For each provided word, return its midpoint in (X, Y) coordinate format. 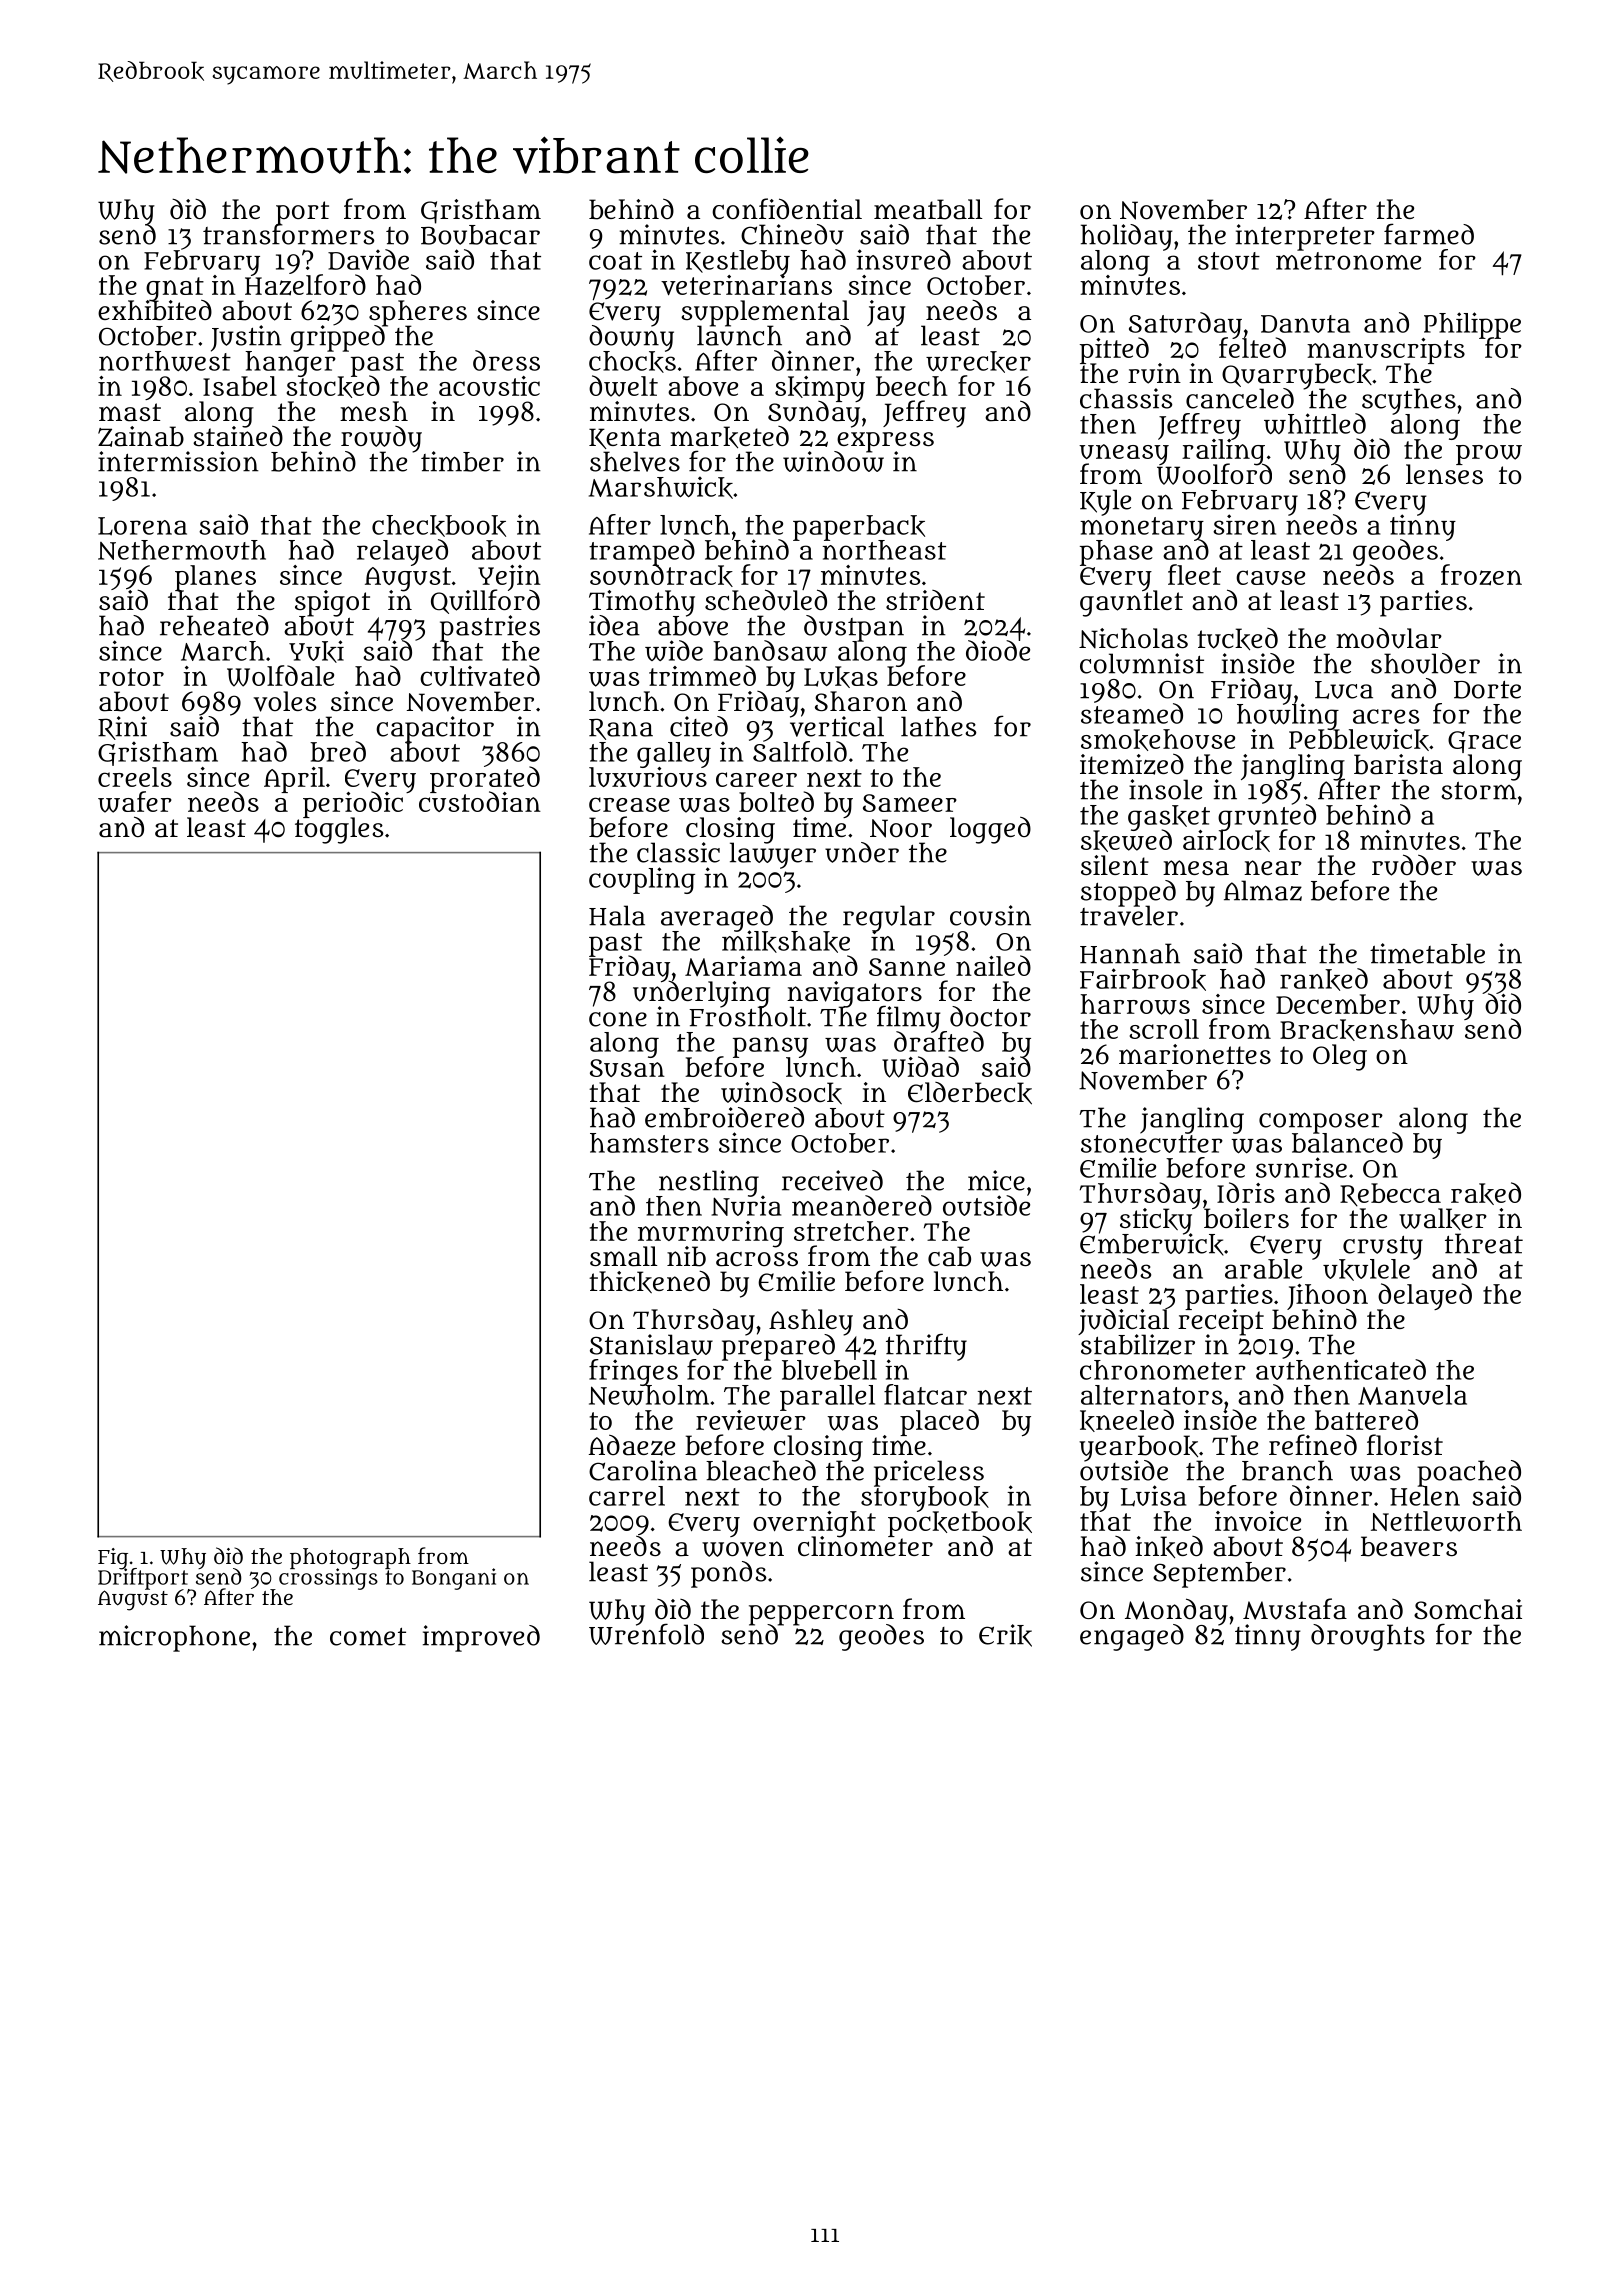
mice (996, 1180)
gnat (175, 289)
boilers (1246, 1219)
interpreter (1305, 237)
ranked (1324, 979)
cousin (990, 915)
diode (998, 651)
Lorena (142, 526)
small (624, 1256)
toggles (339, 831)
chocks (632, 362)
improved (481, 1638)
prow (1489, 455)
